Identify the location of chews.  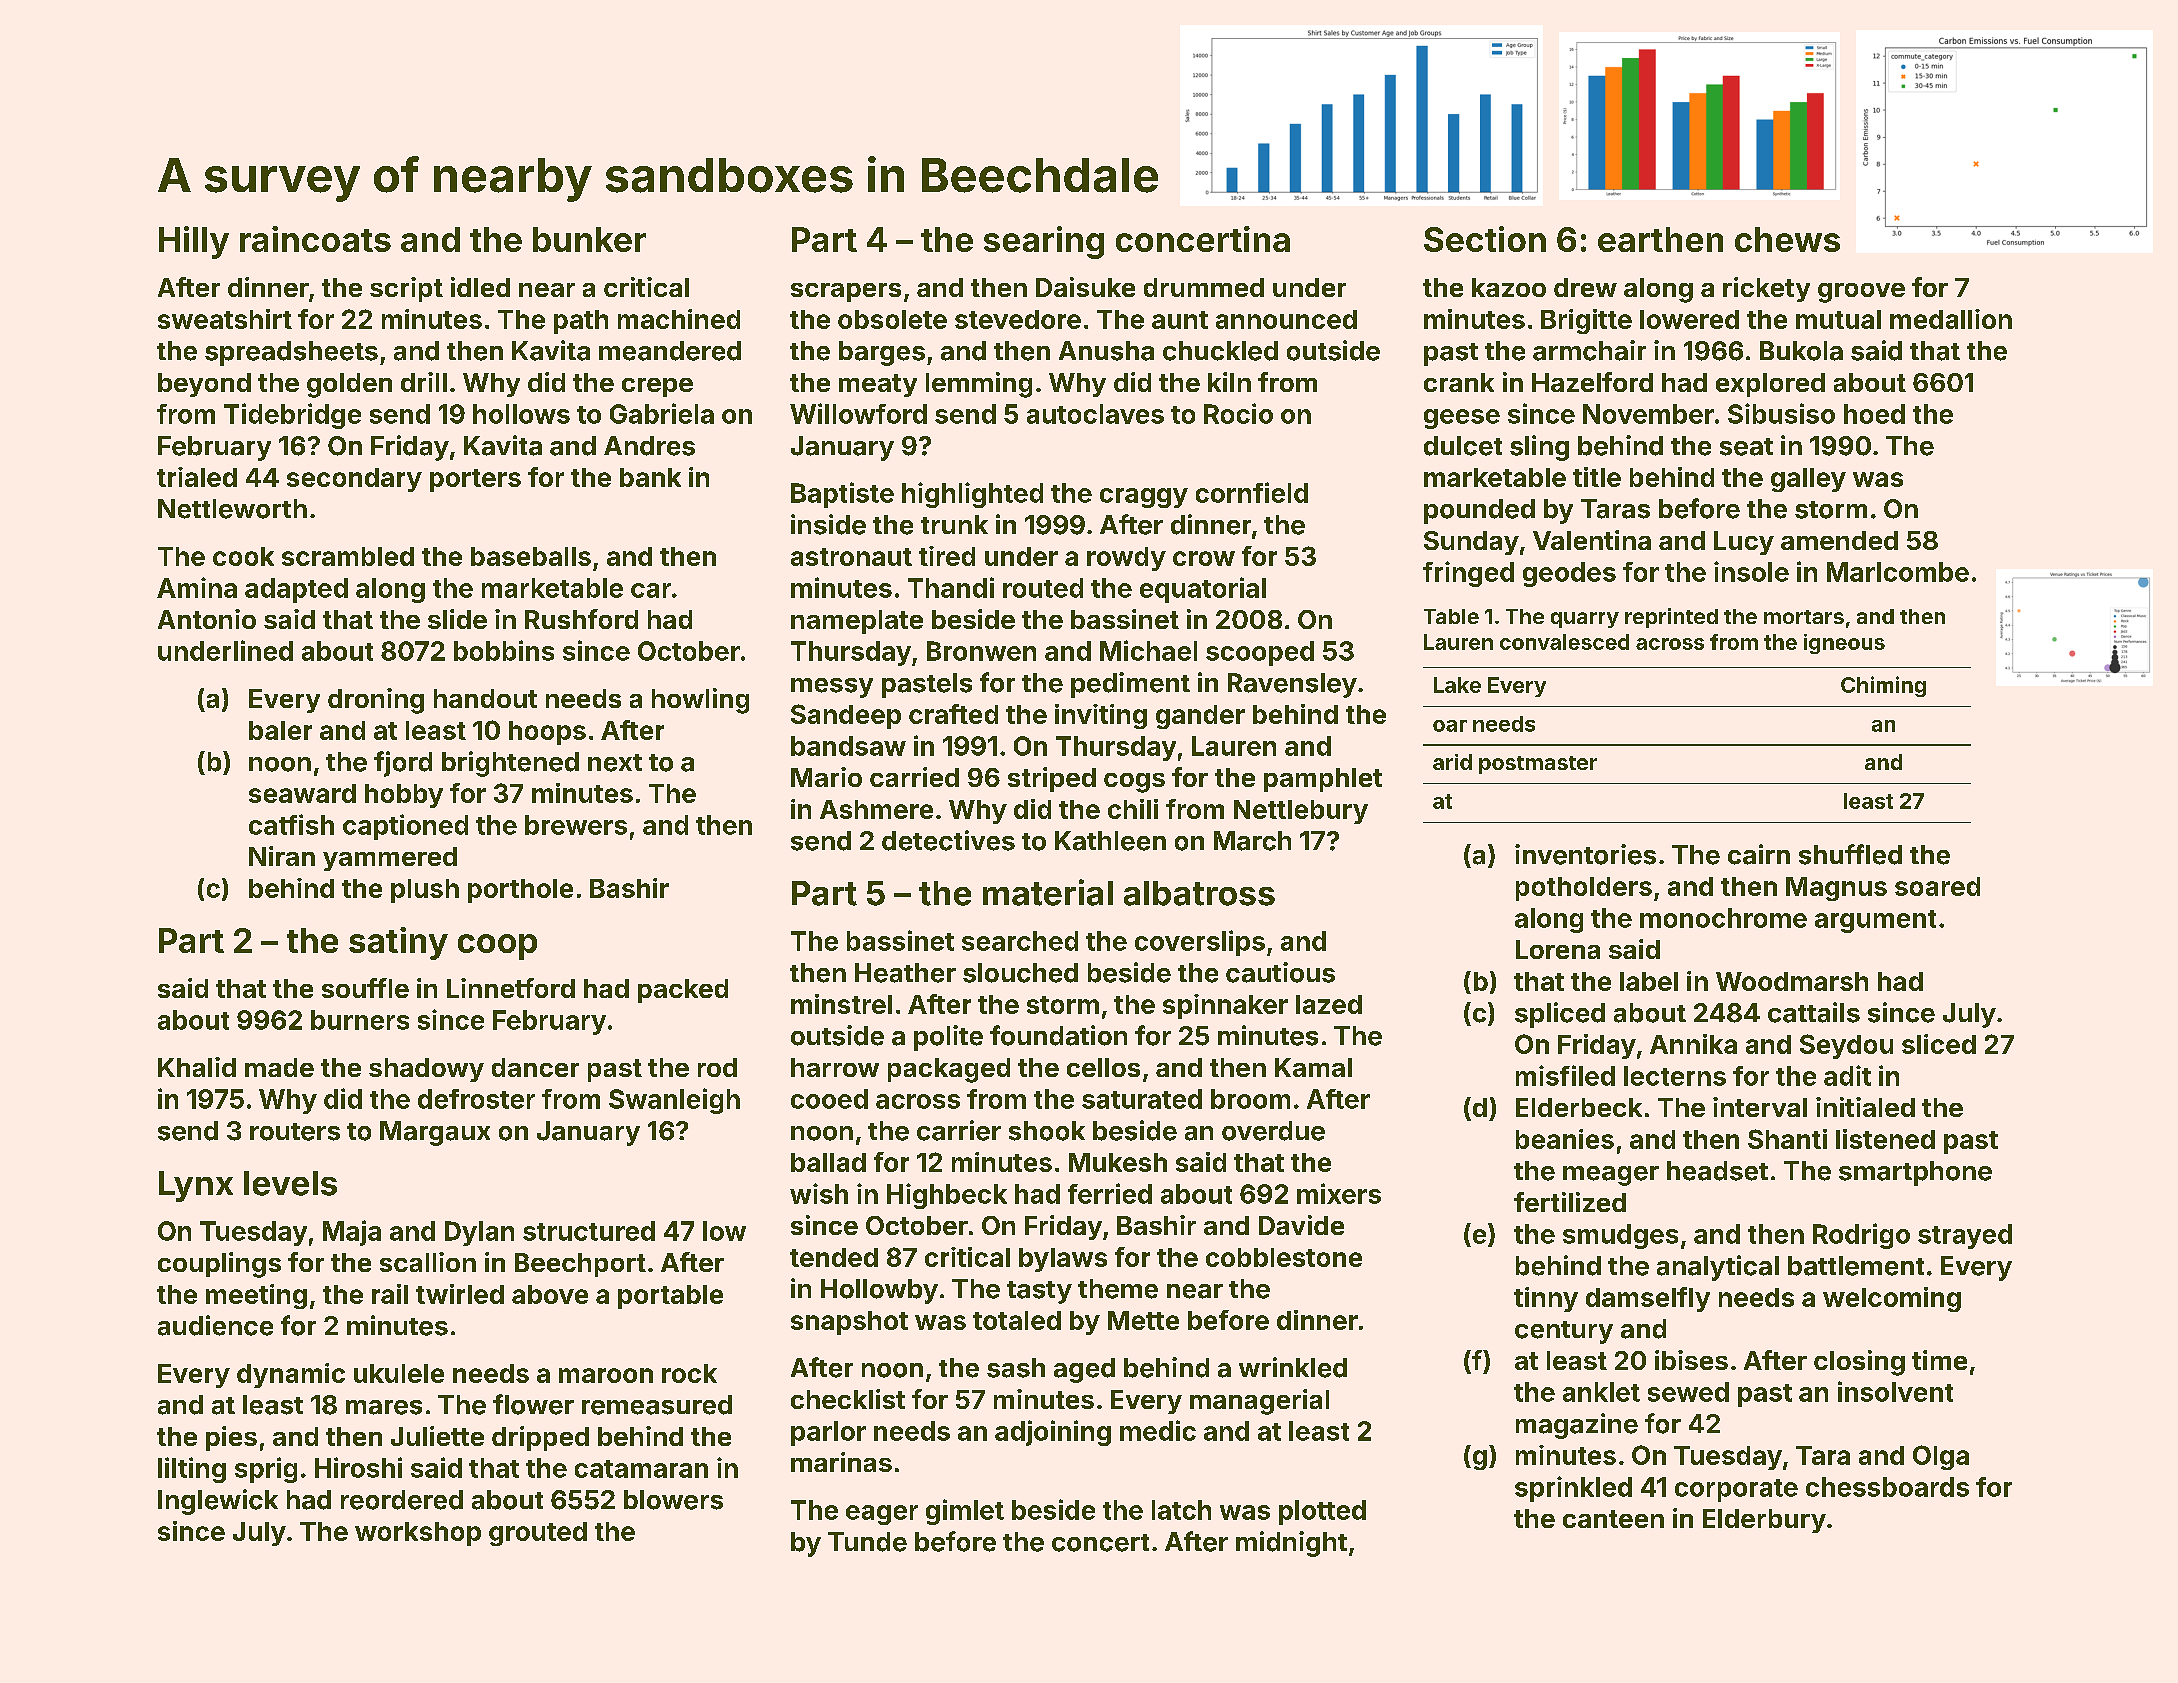
(1787, 239).
